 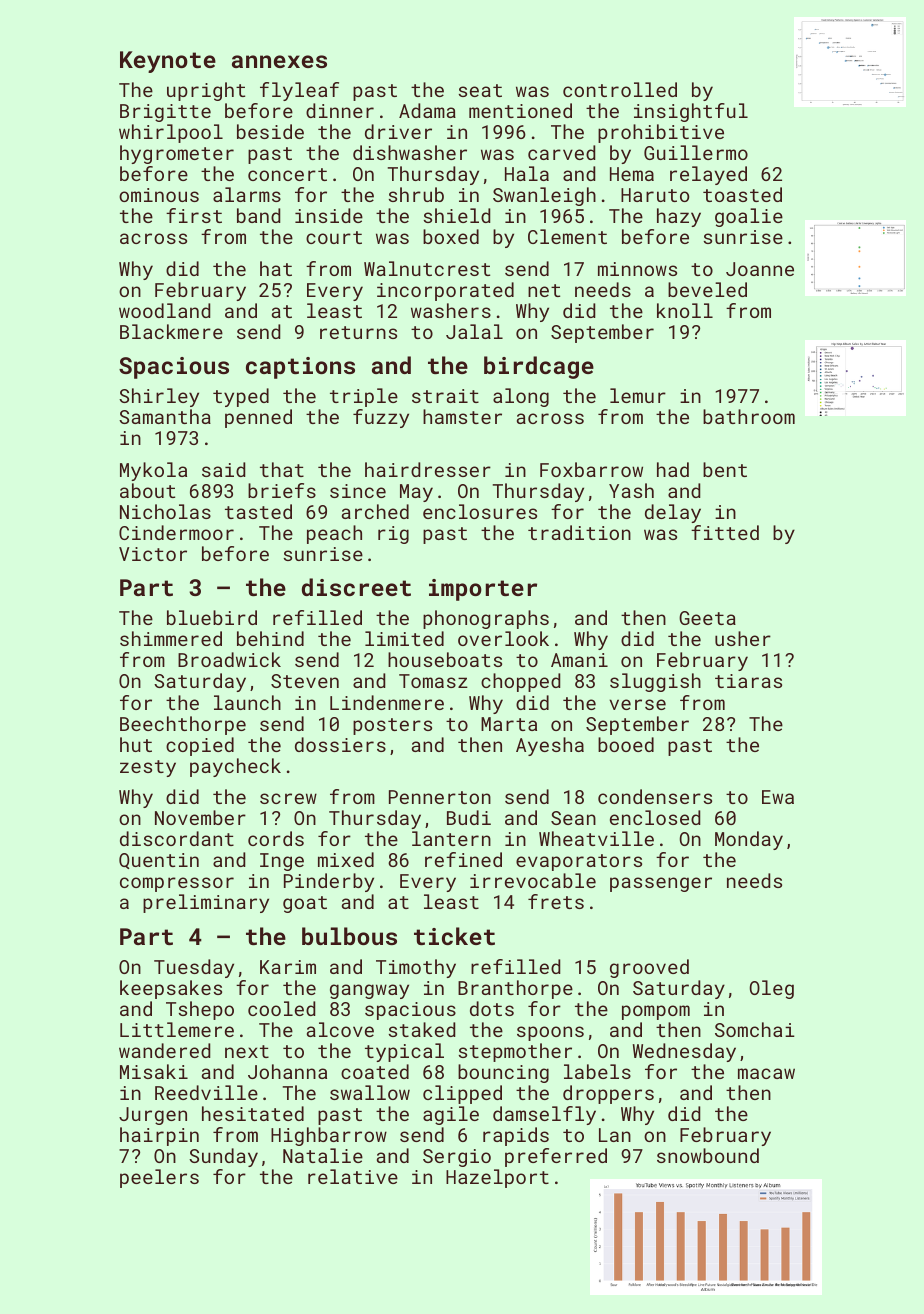 What do you see at coordinates (279, 61) in the screenshot?
I see `annexes` at bounding box center [279, 61].
